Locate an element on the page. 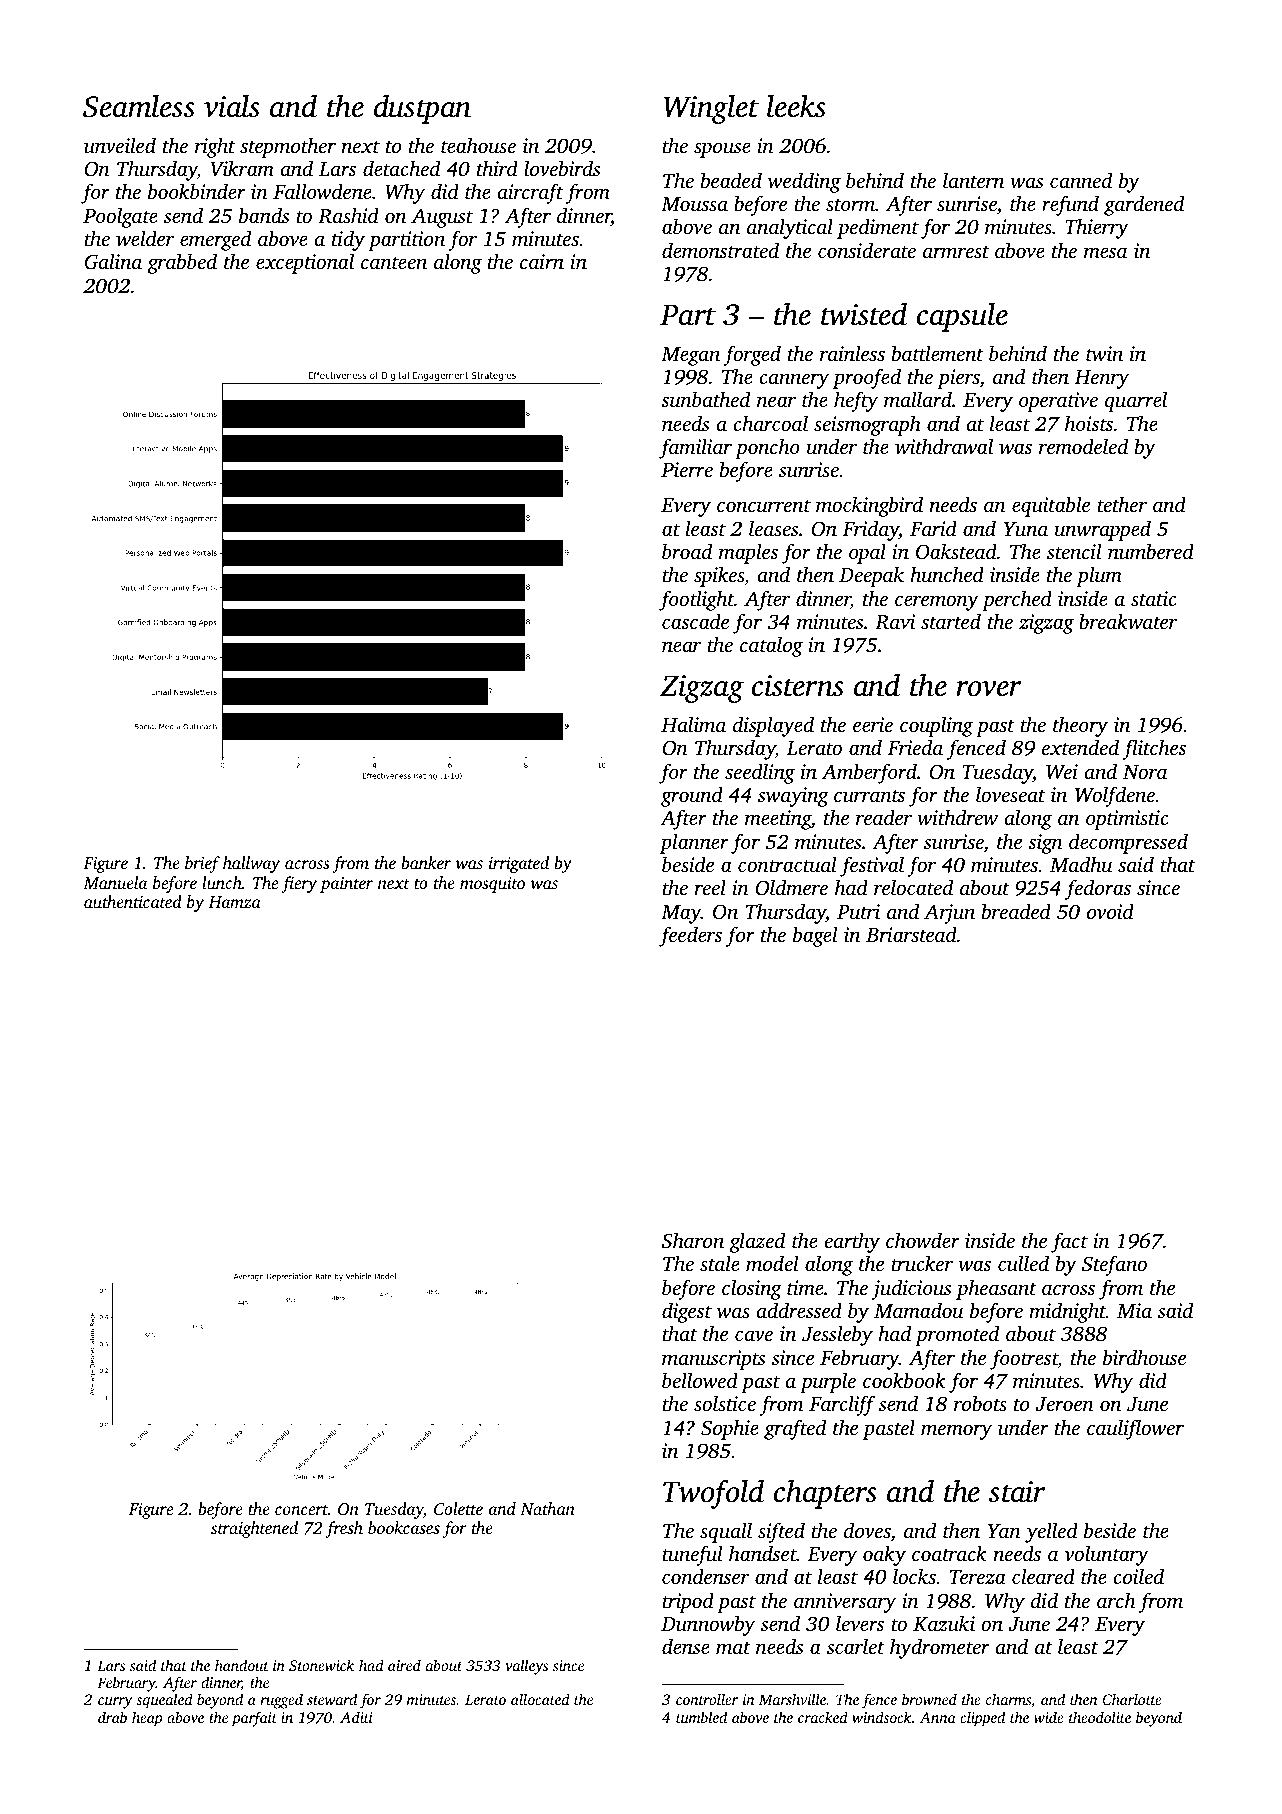 The height and width of the image is (1814, 1282). tumbled is located at coordinates (701, 1717).
